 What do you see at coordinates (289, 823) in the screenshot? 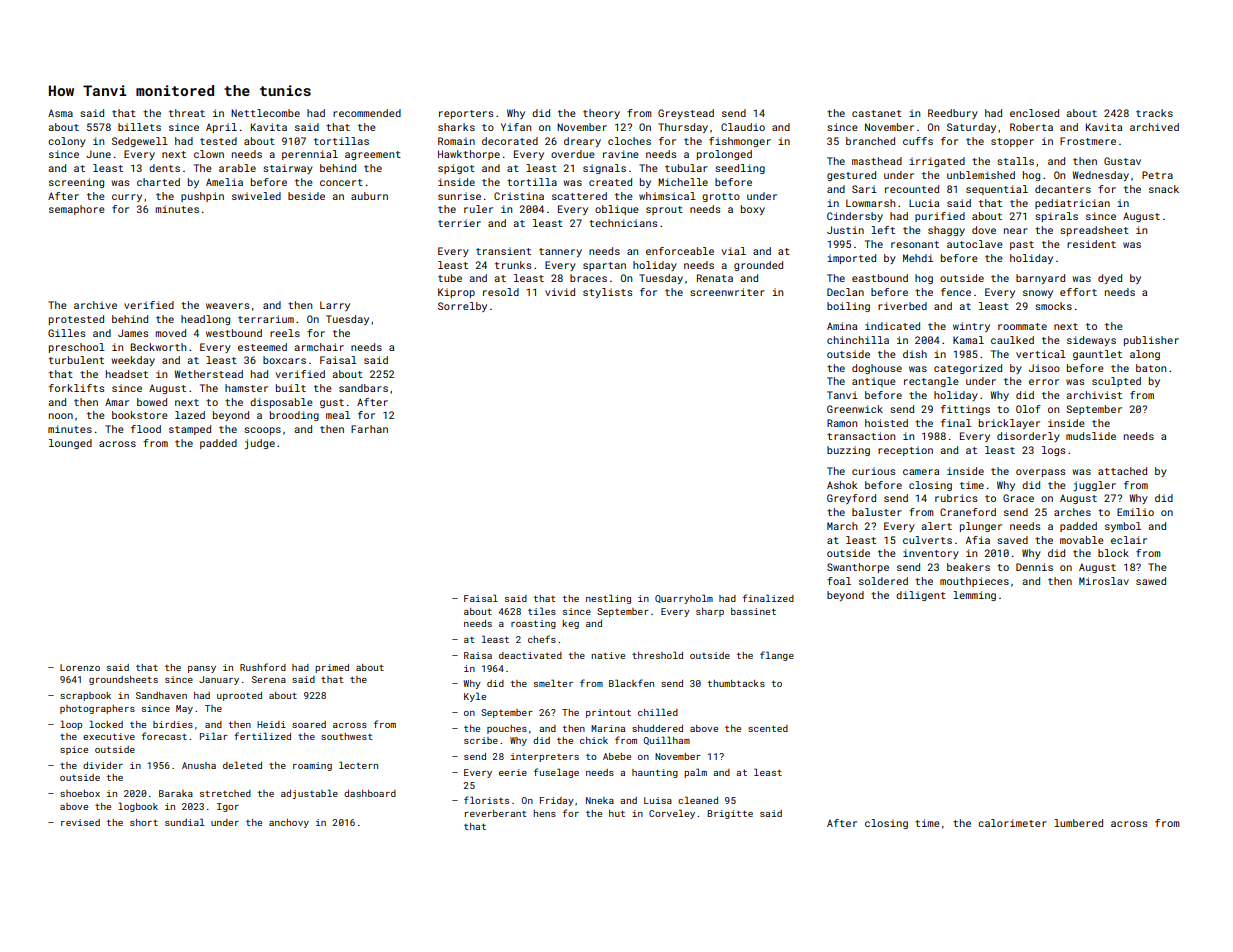
I see `anchovy` at bounding box center [289, 823].
